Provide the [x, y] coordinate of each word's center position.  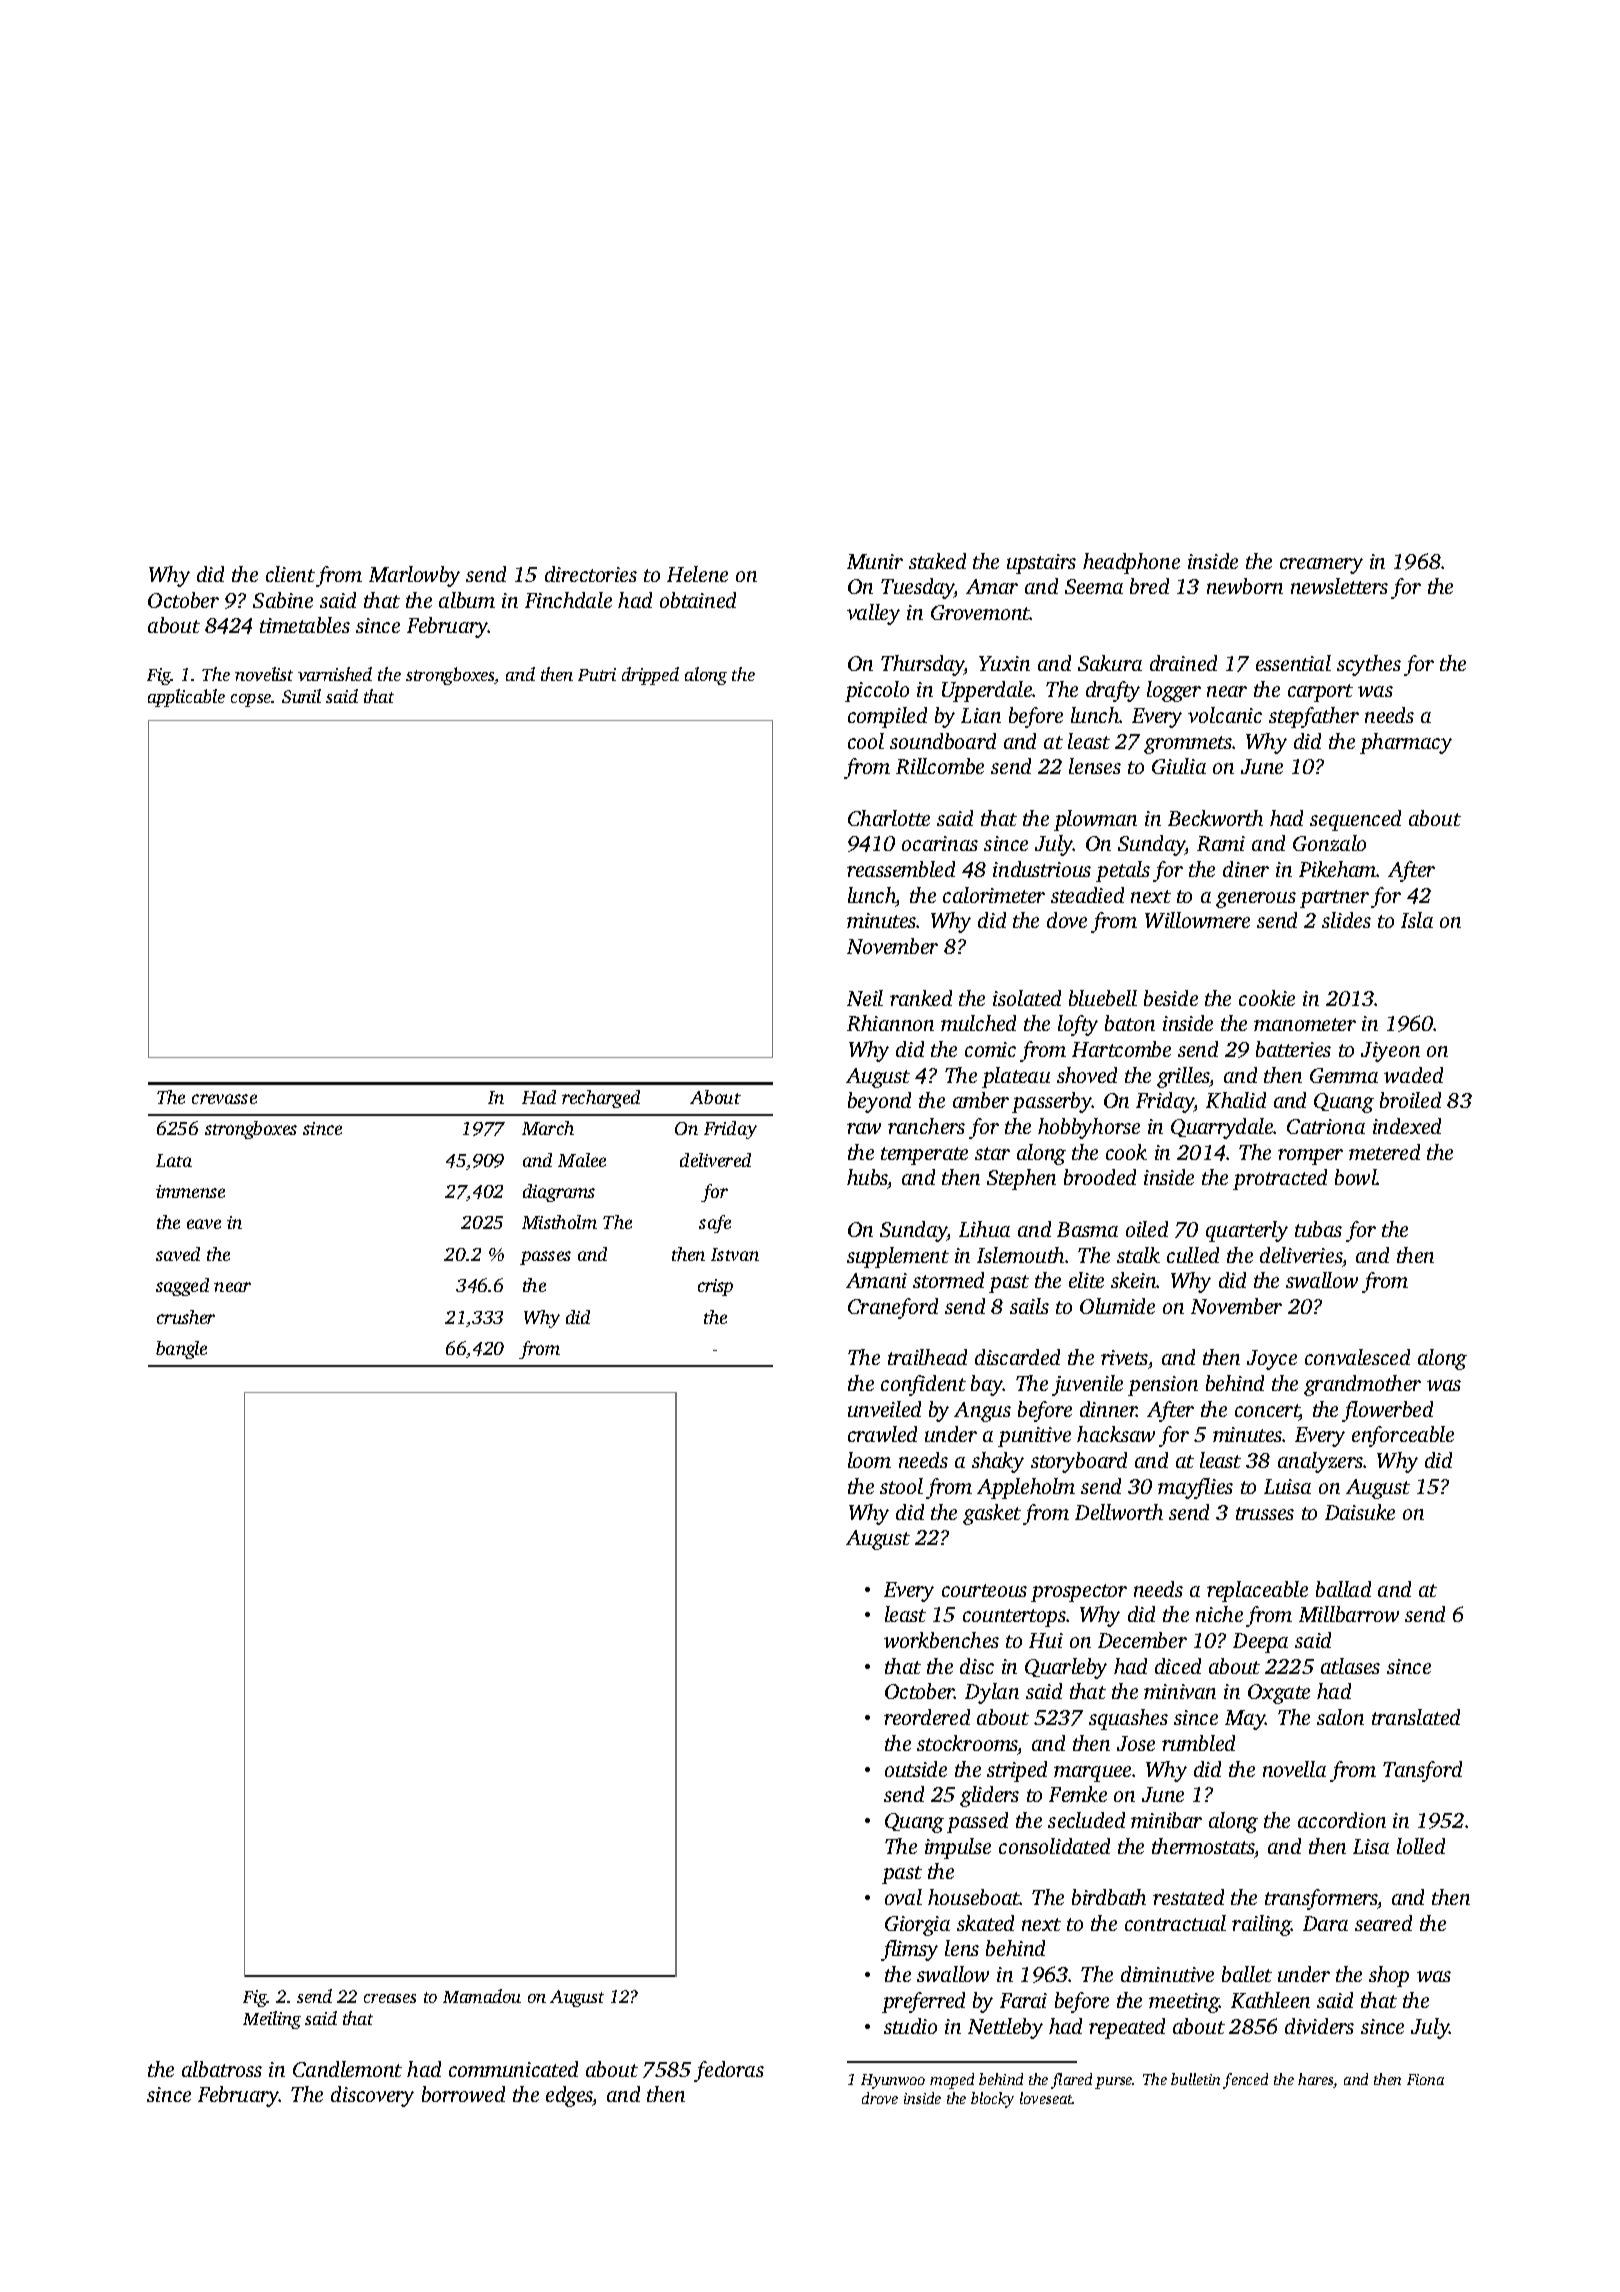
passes [545, 1258]
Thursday [923, 665]
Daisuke [1360, 1512]
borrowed [463, 2094]
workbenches [941, 1640]
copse [251, 700]
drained [1183, 663]
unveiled [884, 1409]
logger [1174, 691]
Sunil [301, 696]
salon [1340, 1717]
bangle [181, 1350]
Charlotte [889, 818]
